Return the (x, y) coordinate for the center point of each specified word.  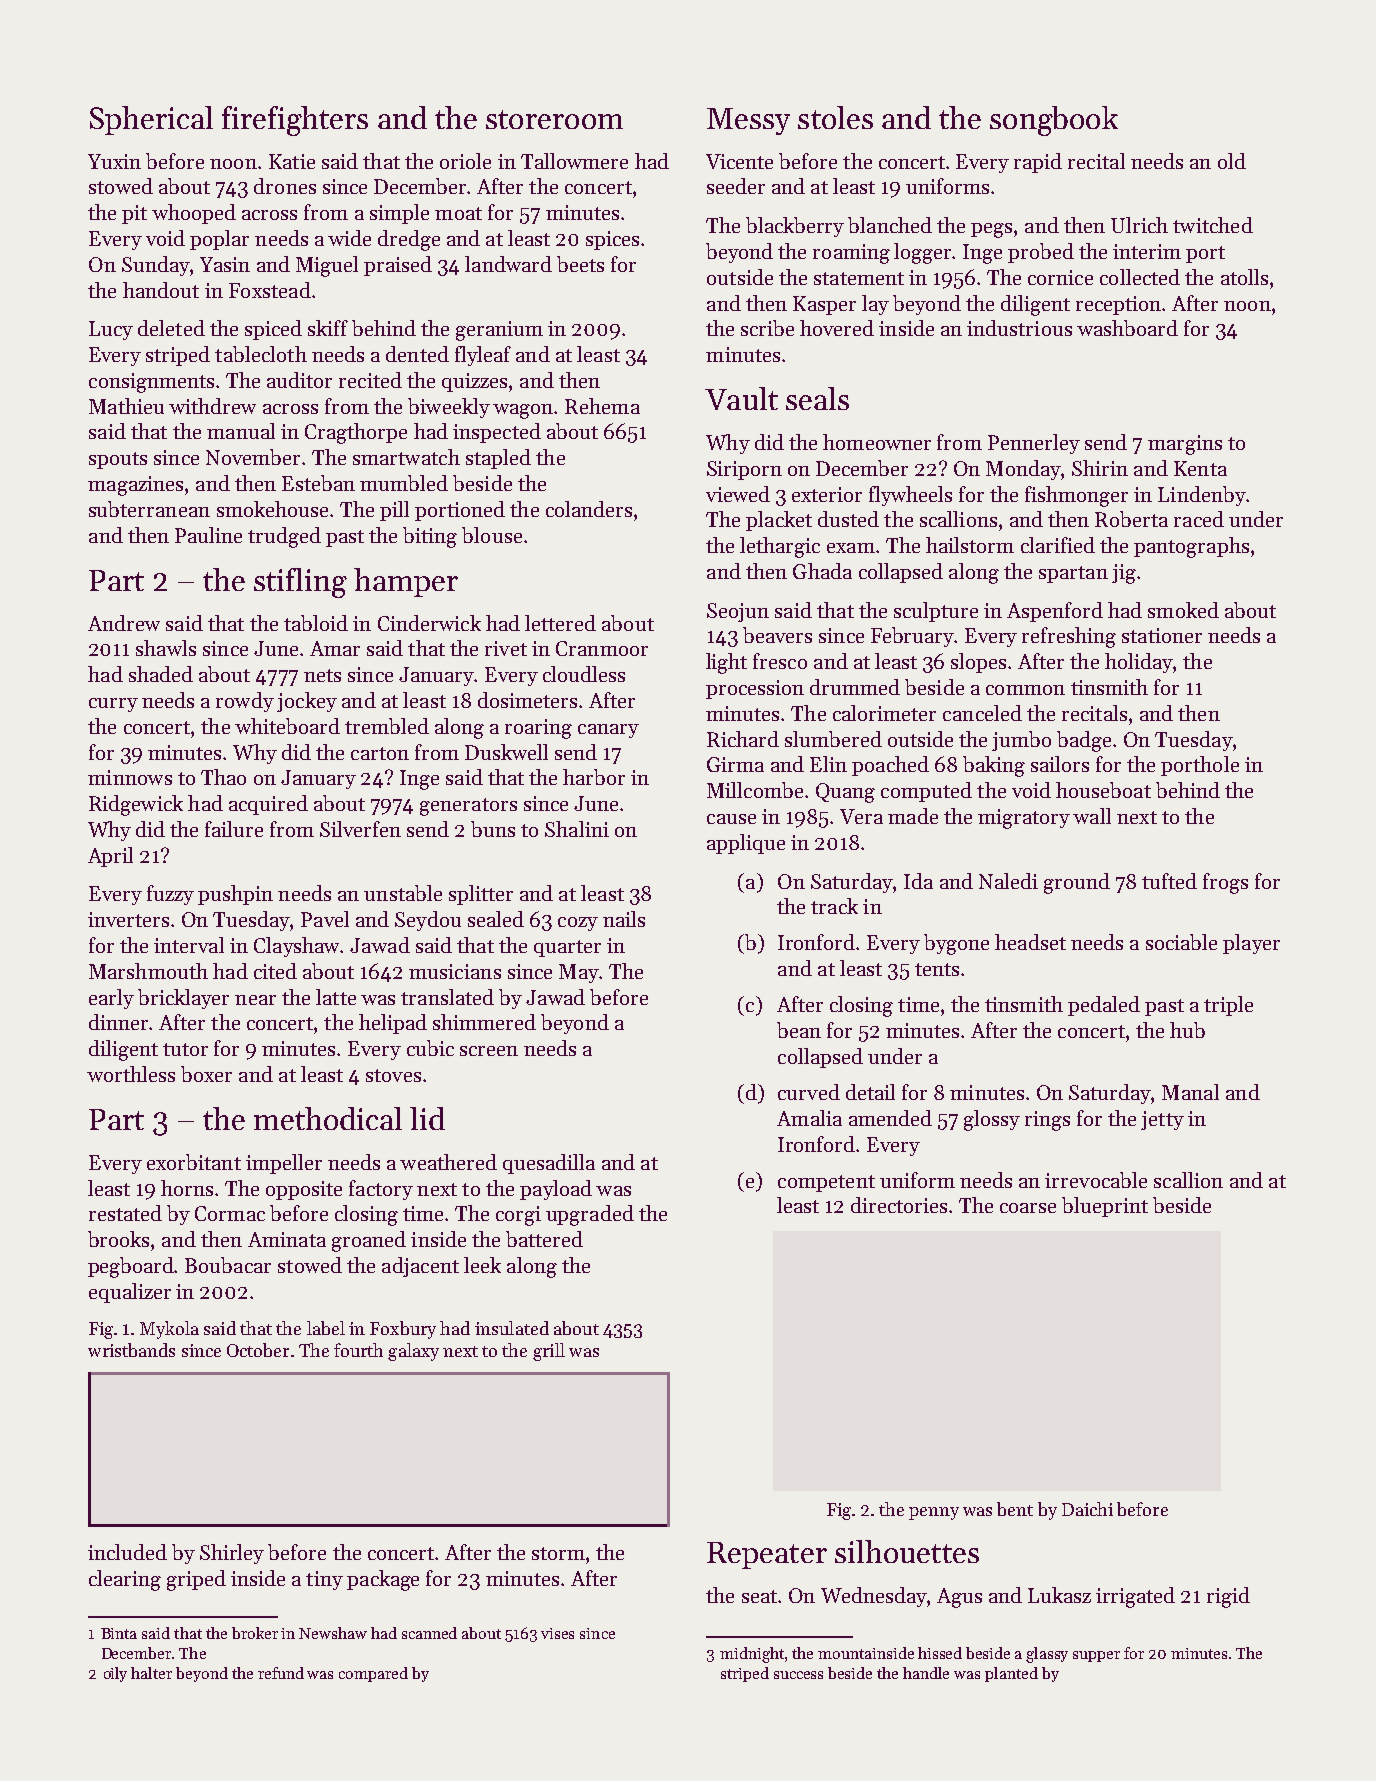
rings (1047, 1121)
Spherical (151, 120)
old (1232, 161)
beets (580, 264)
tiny (324, 1580)
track (834, 906)
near (255, 1000)
